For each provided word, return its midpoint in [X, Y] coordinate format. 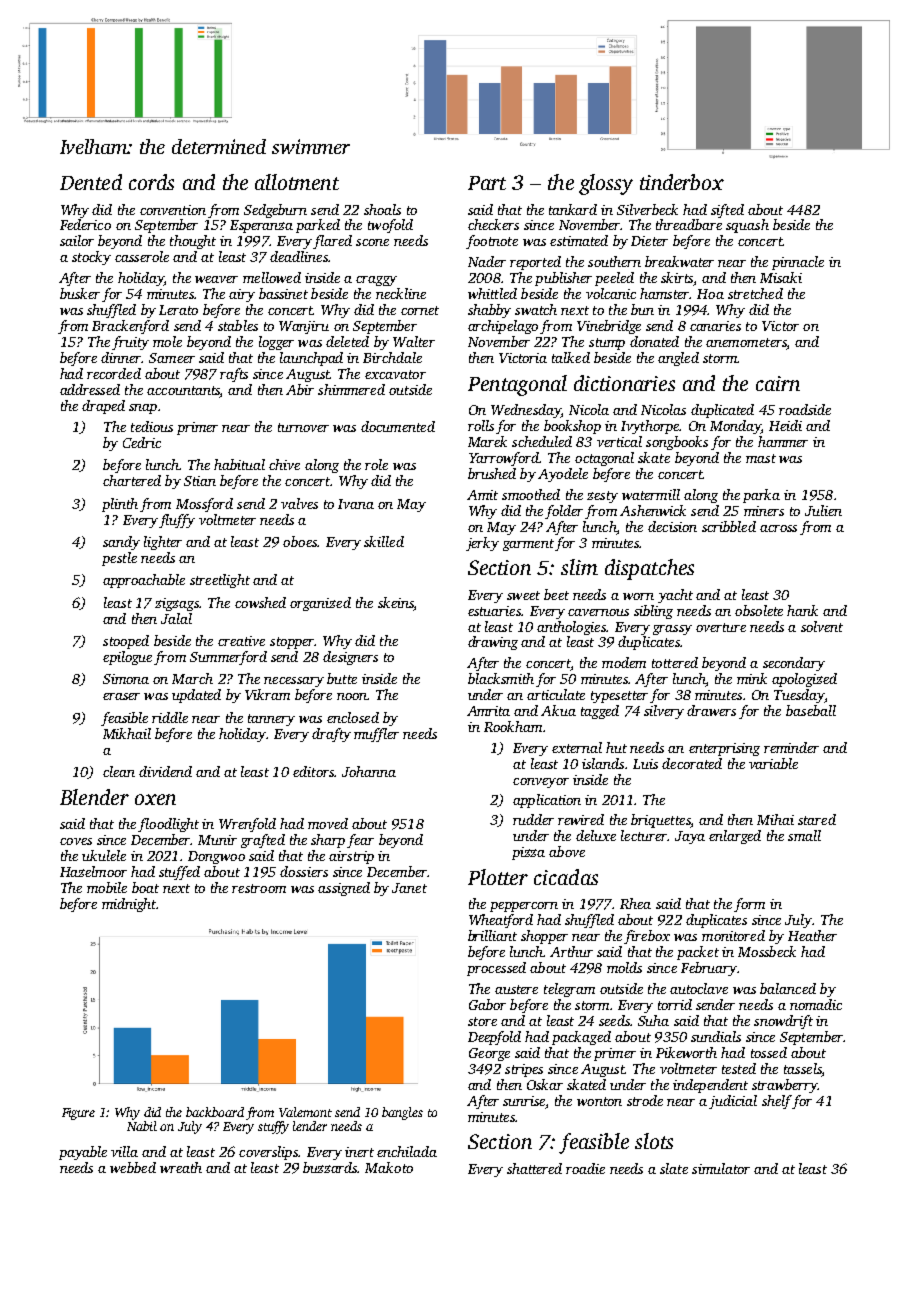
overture [721, 627]
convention [173, 210]
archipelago [503, 327]
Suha [653, 1020]
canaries [715, 326]
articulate [556, 694]
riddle [170, 717]
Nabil [142, 1126]
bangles [402, 1113]
